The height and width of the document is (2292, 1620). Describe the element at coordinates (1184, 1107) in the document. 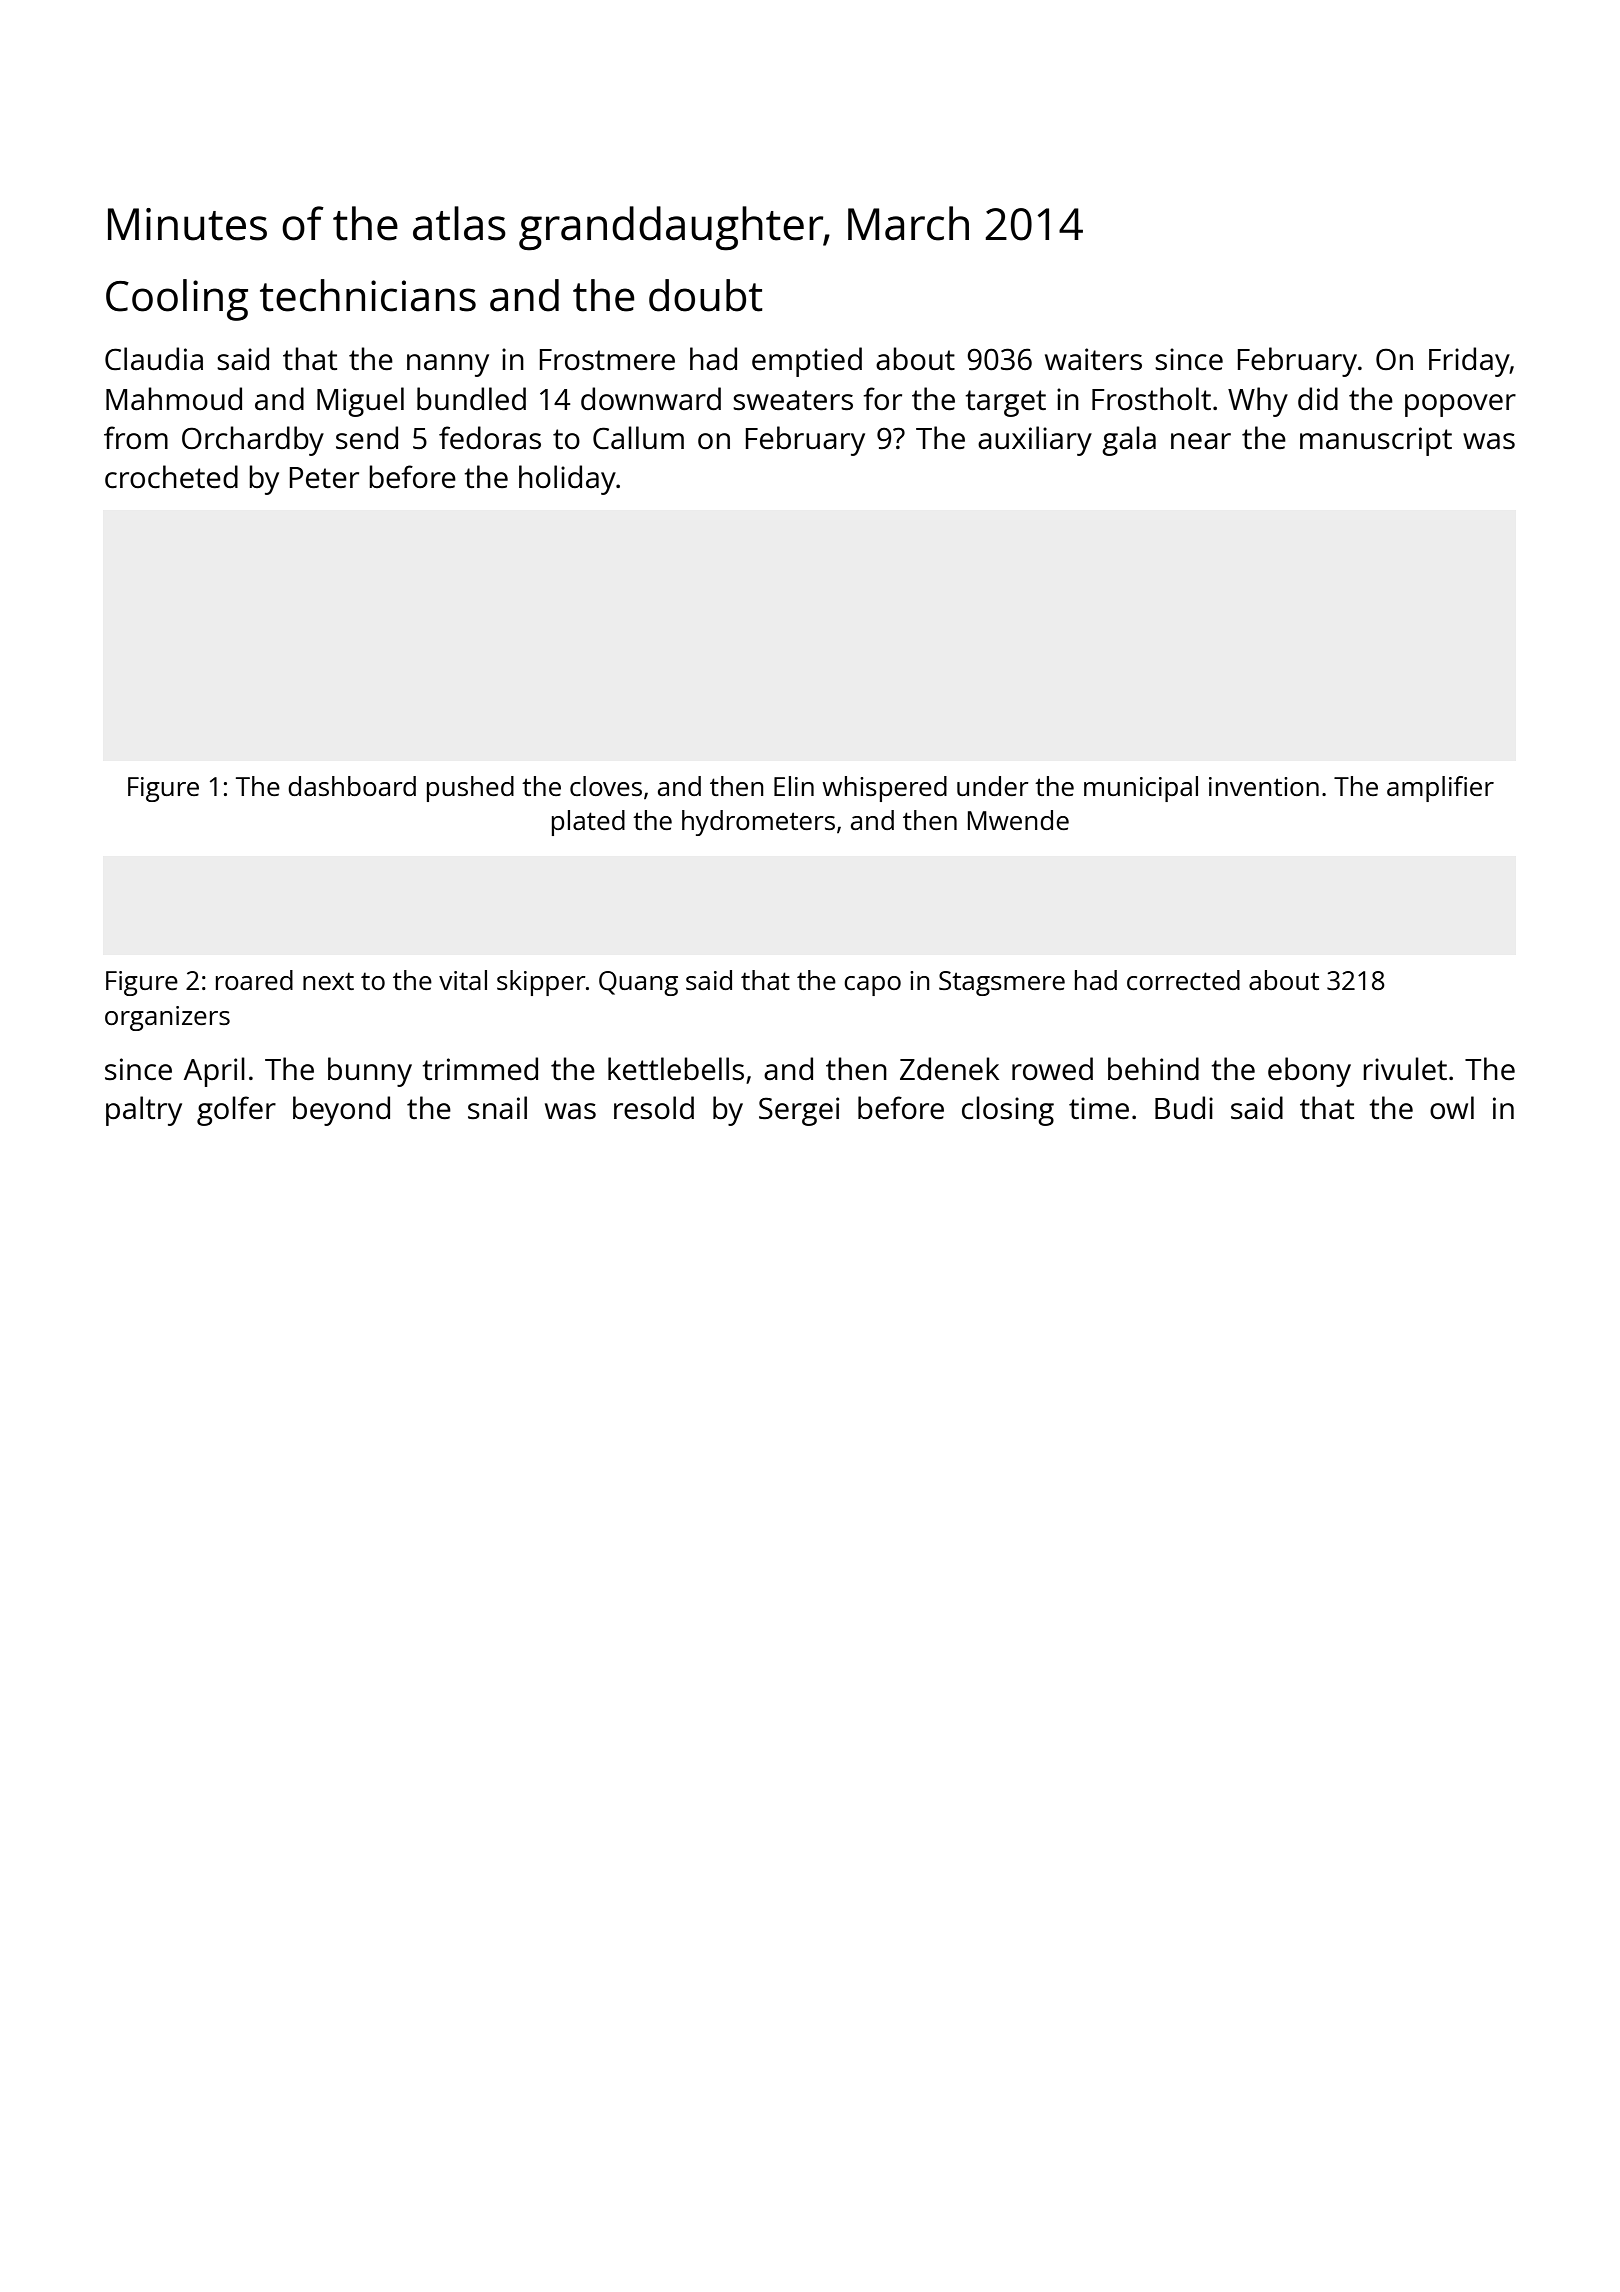

I see `Budi` at that location.
